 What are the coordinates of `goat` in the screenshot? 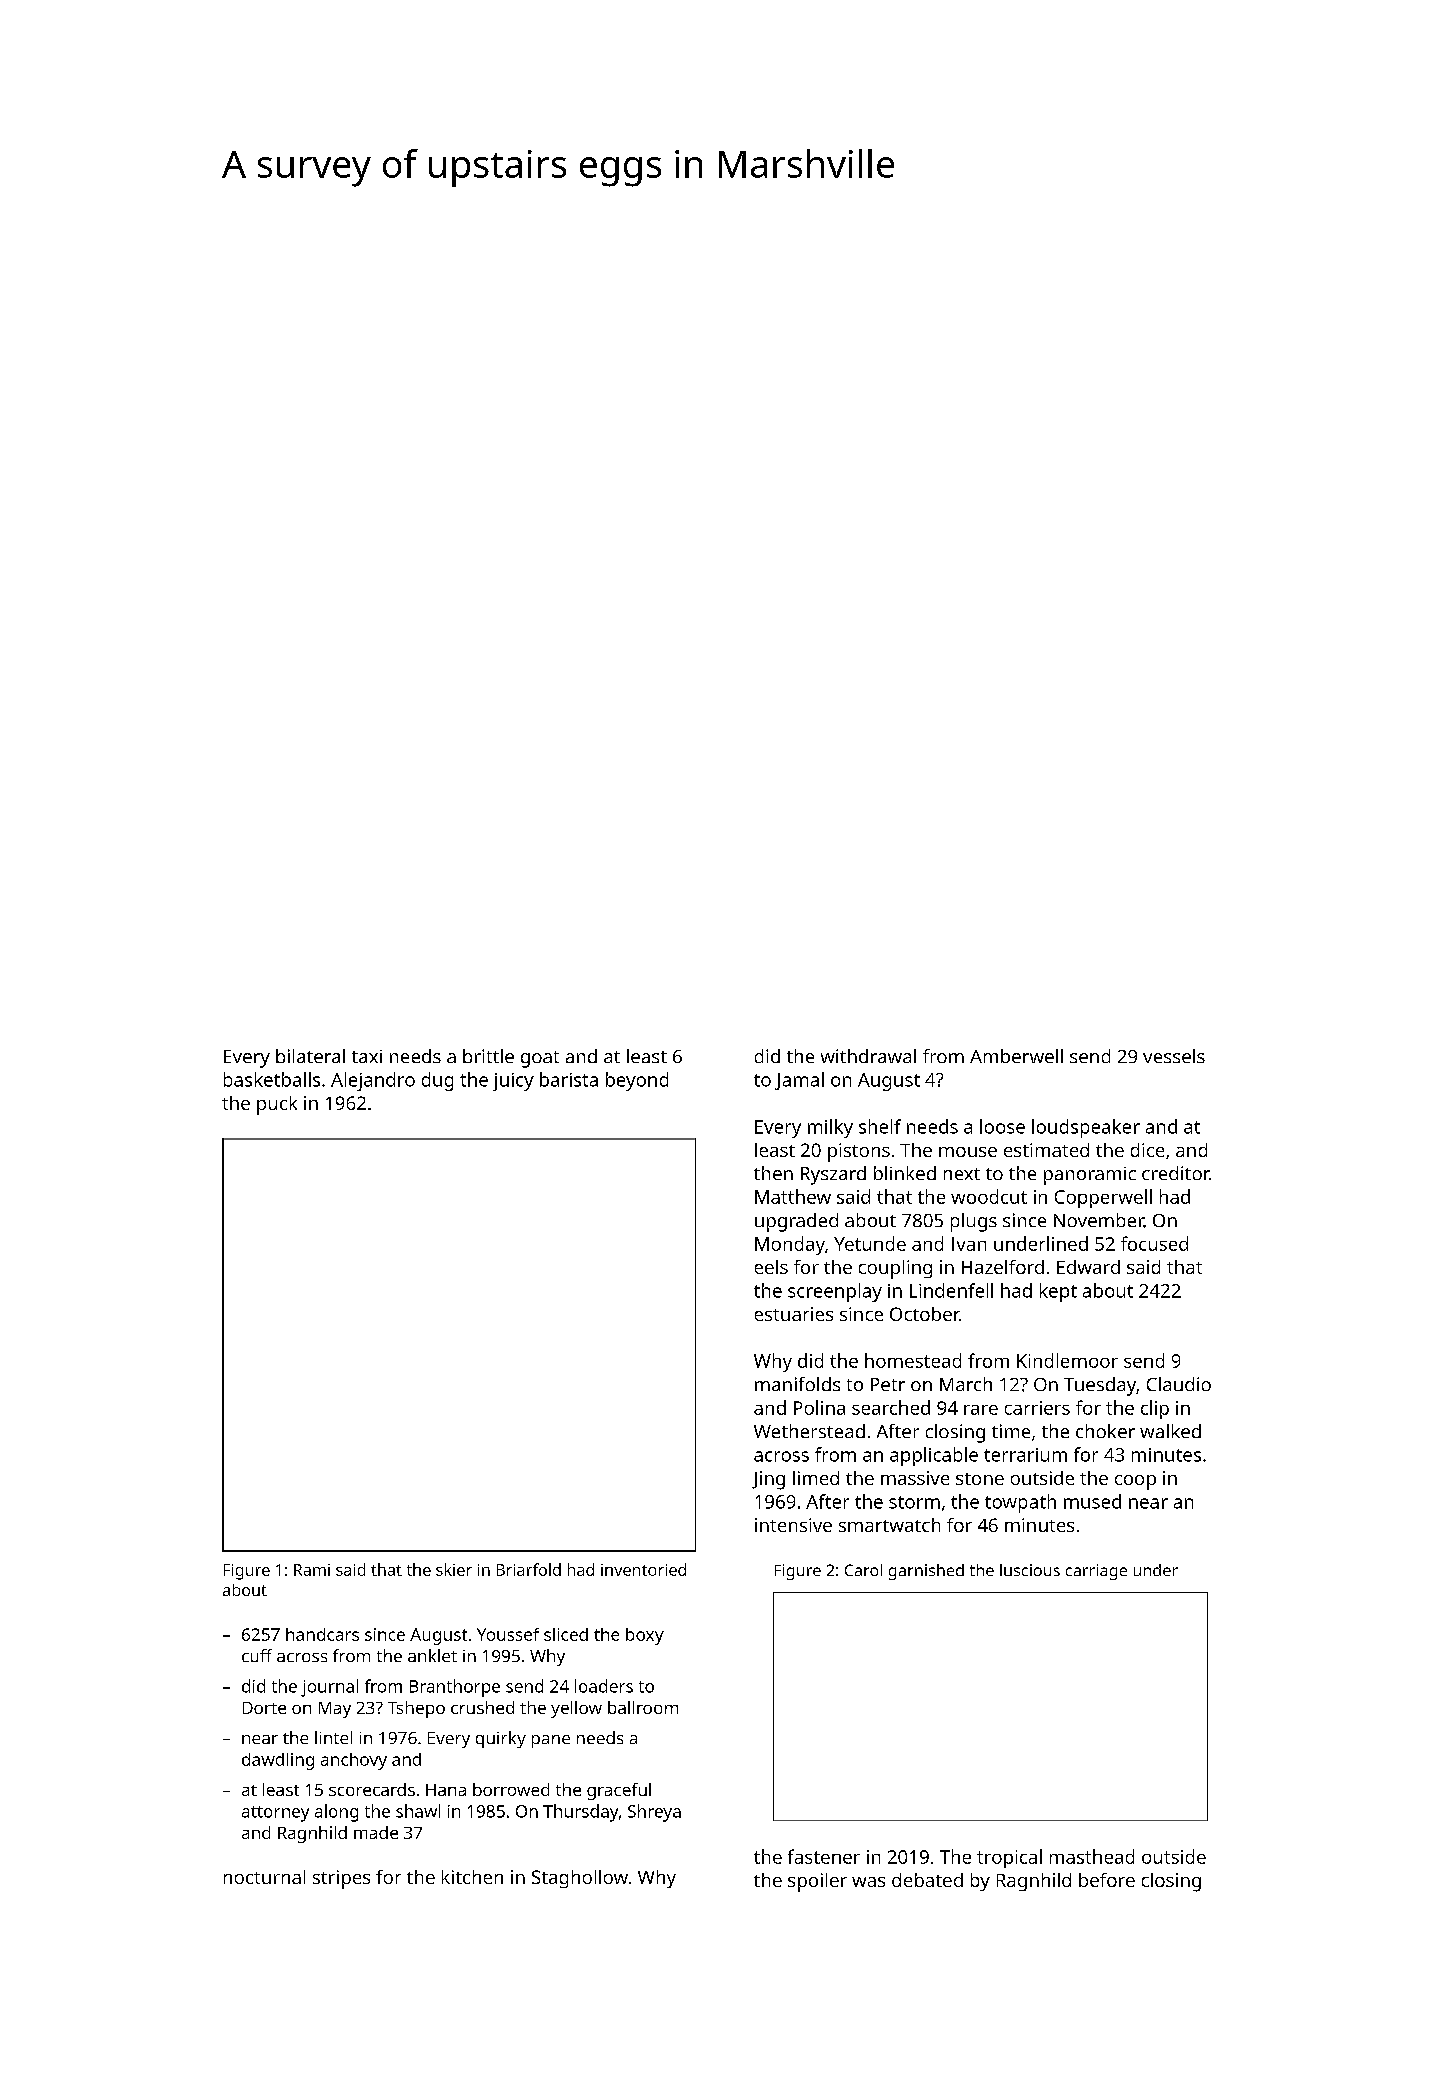 It's located at (540, 1059).
